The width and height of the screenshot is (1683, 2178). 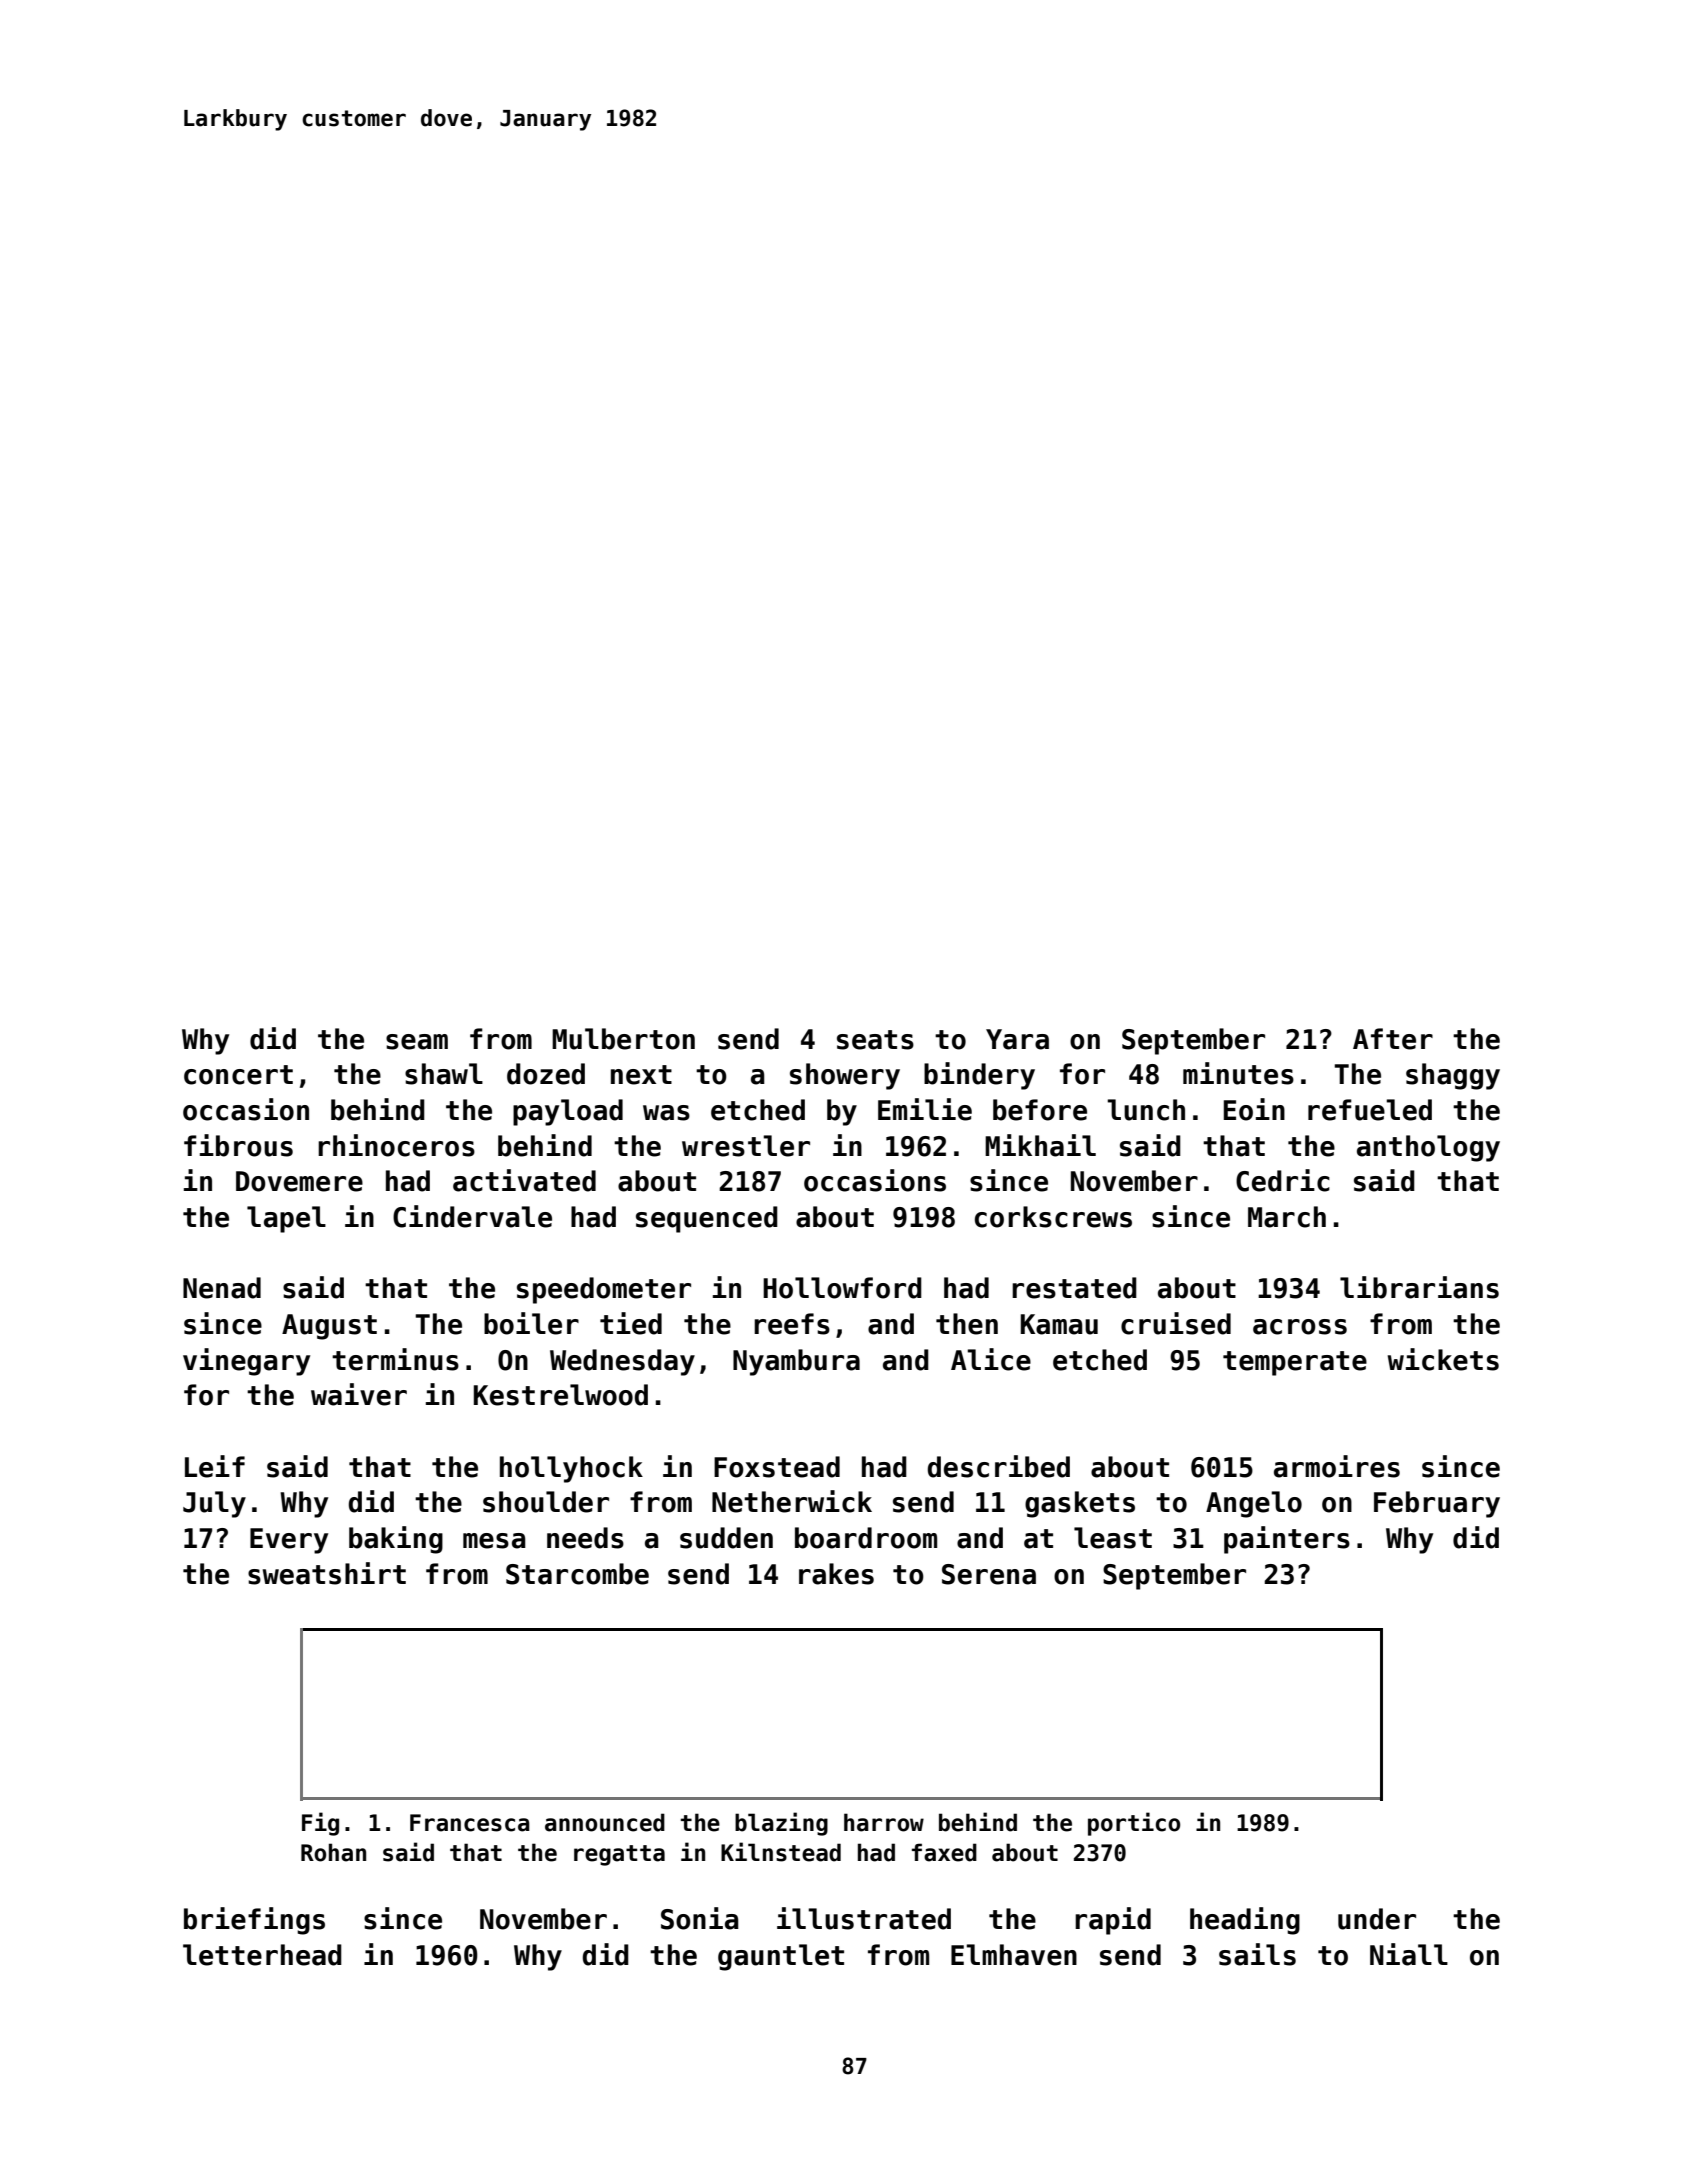 What do you see at coordinates (396, 1145) in the screenshot?
I see `rhinoceros` at bounding box center [396, 1145].
